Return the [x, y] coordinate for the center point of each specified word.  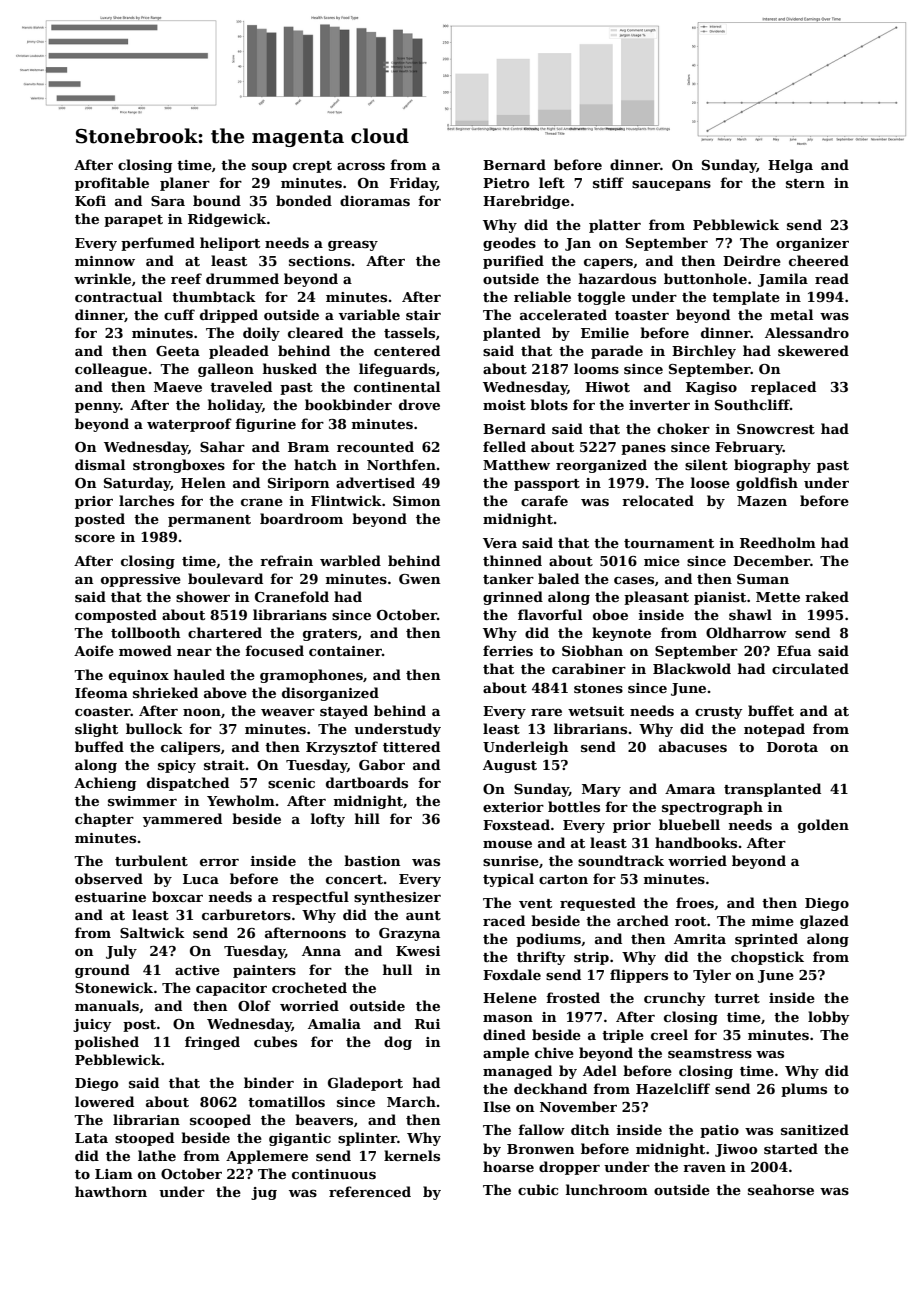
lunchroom [607, 1189]
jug [264, 1193]
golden [823, 826]
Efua [794, 650]
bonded [304, 200]
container [345, 651]
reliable [542, 296]
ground [102, 971]
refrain [286, 560]
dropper [569, 1168]
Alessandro [807, 332]
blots [549, 404]
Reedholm [778, 542]
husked [290, 368]
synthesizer [397, 898]
